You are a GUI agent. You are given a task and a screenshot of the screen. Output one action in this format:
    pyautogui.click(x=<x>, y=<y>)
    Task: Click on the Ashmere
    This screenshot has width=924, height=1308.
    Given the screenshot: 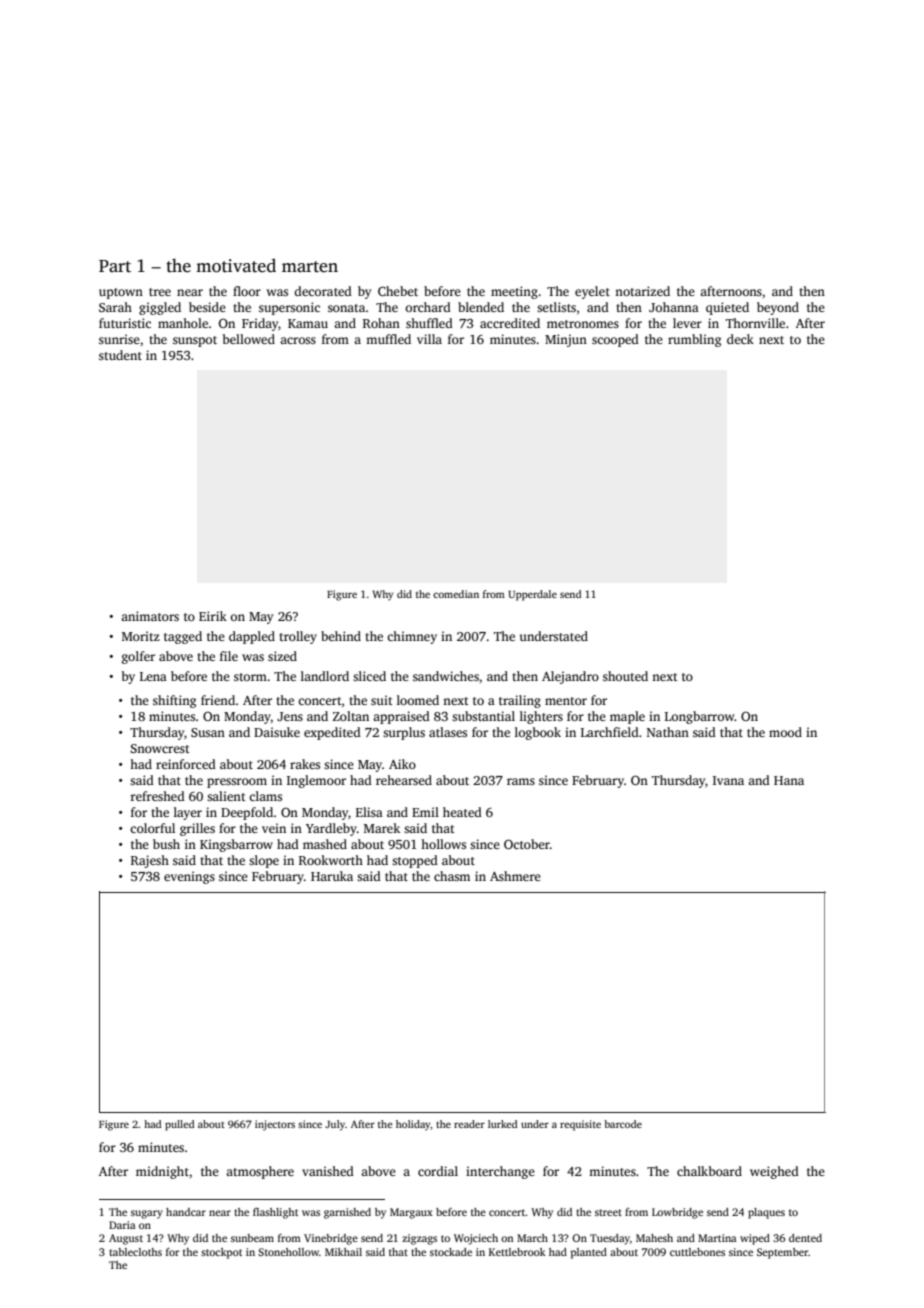 What is the action you would take?
    pyautogui.click(x=515, y=876)
